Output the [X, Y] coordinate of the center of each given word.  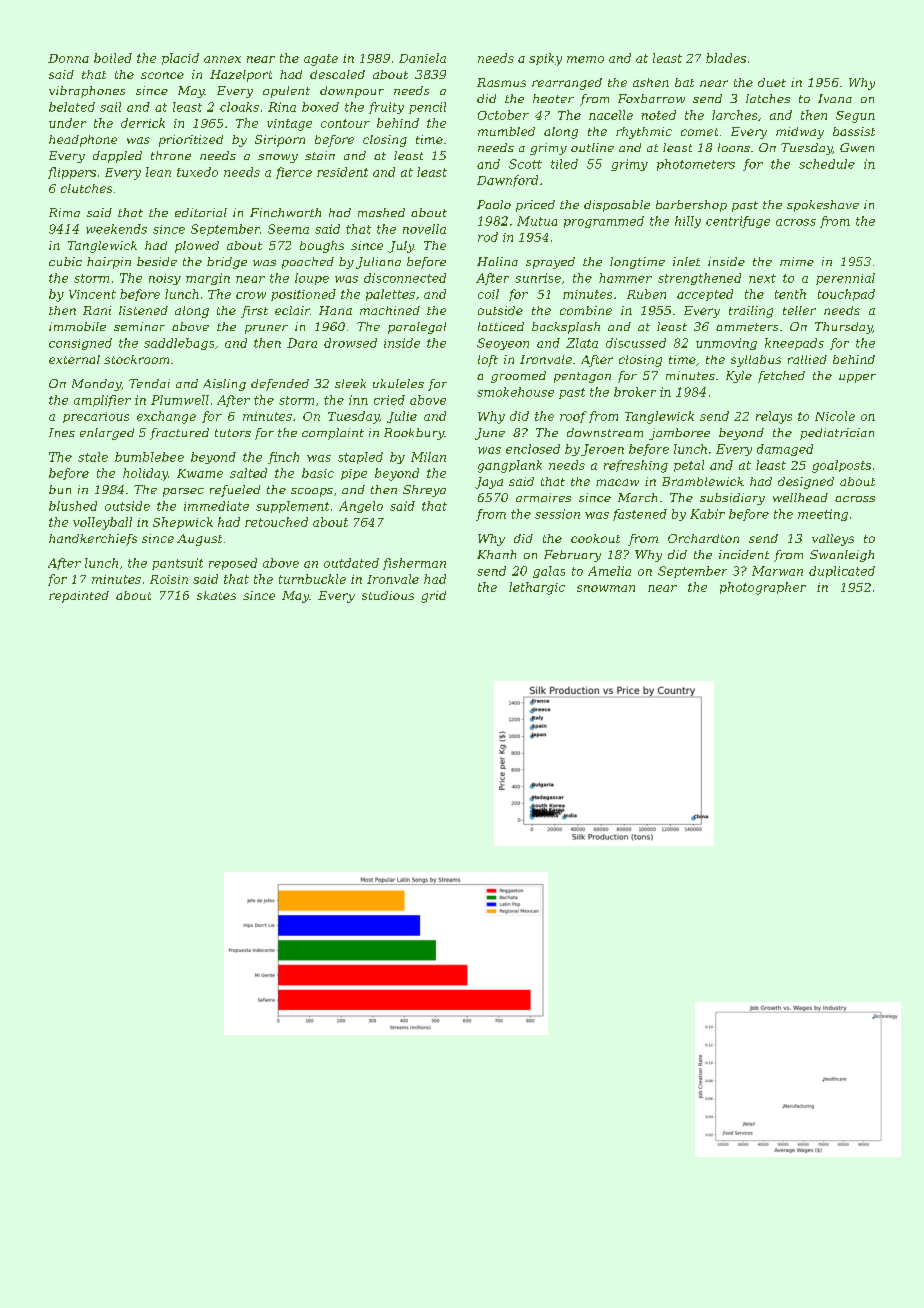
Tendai [149, 383]
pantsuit [177, 564]
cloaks [239, 107]
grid [433, 597]
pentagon [582, 377]
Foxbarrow [651, 98]
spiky [545, 59]
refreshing [636, 466]
